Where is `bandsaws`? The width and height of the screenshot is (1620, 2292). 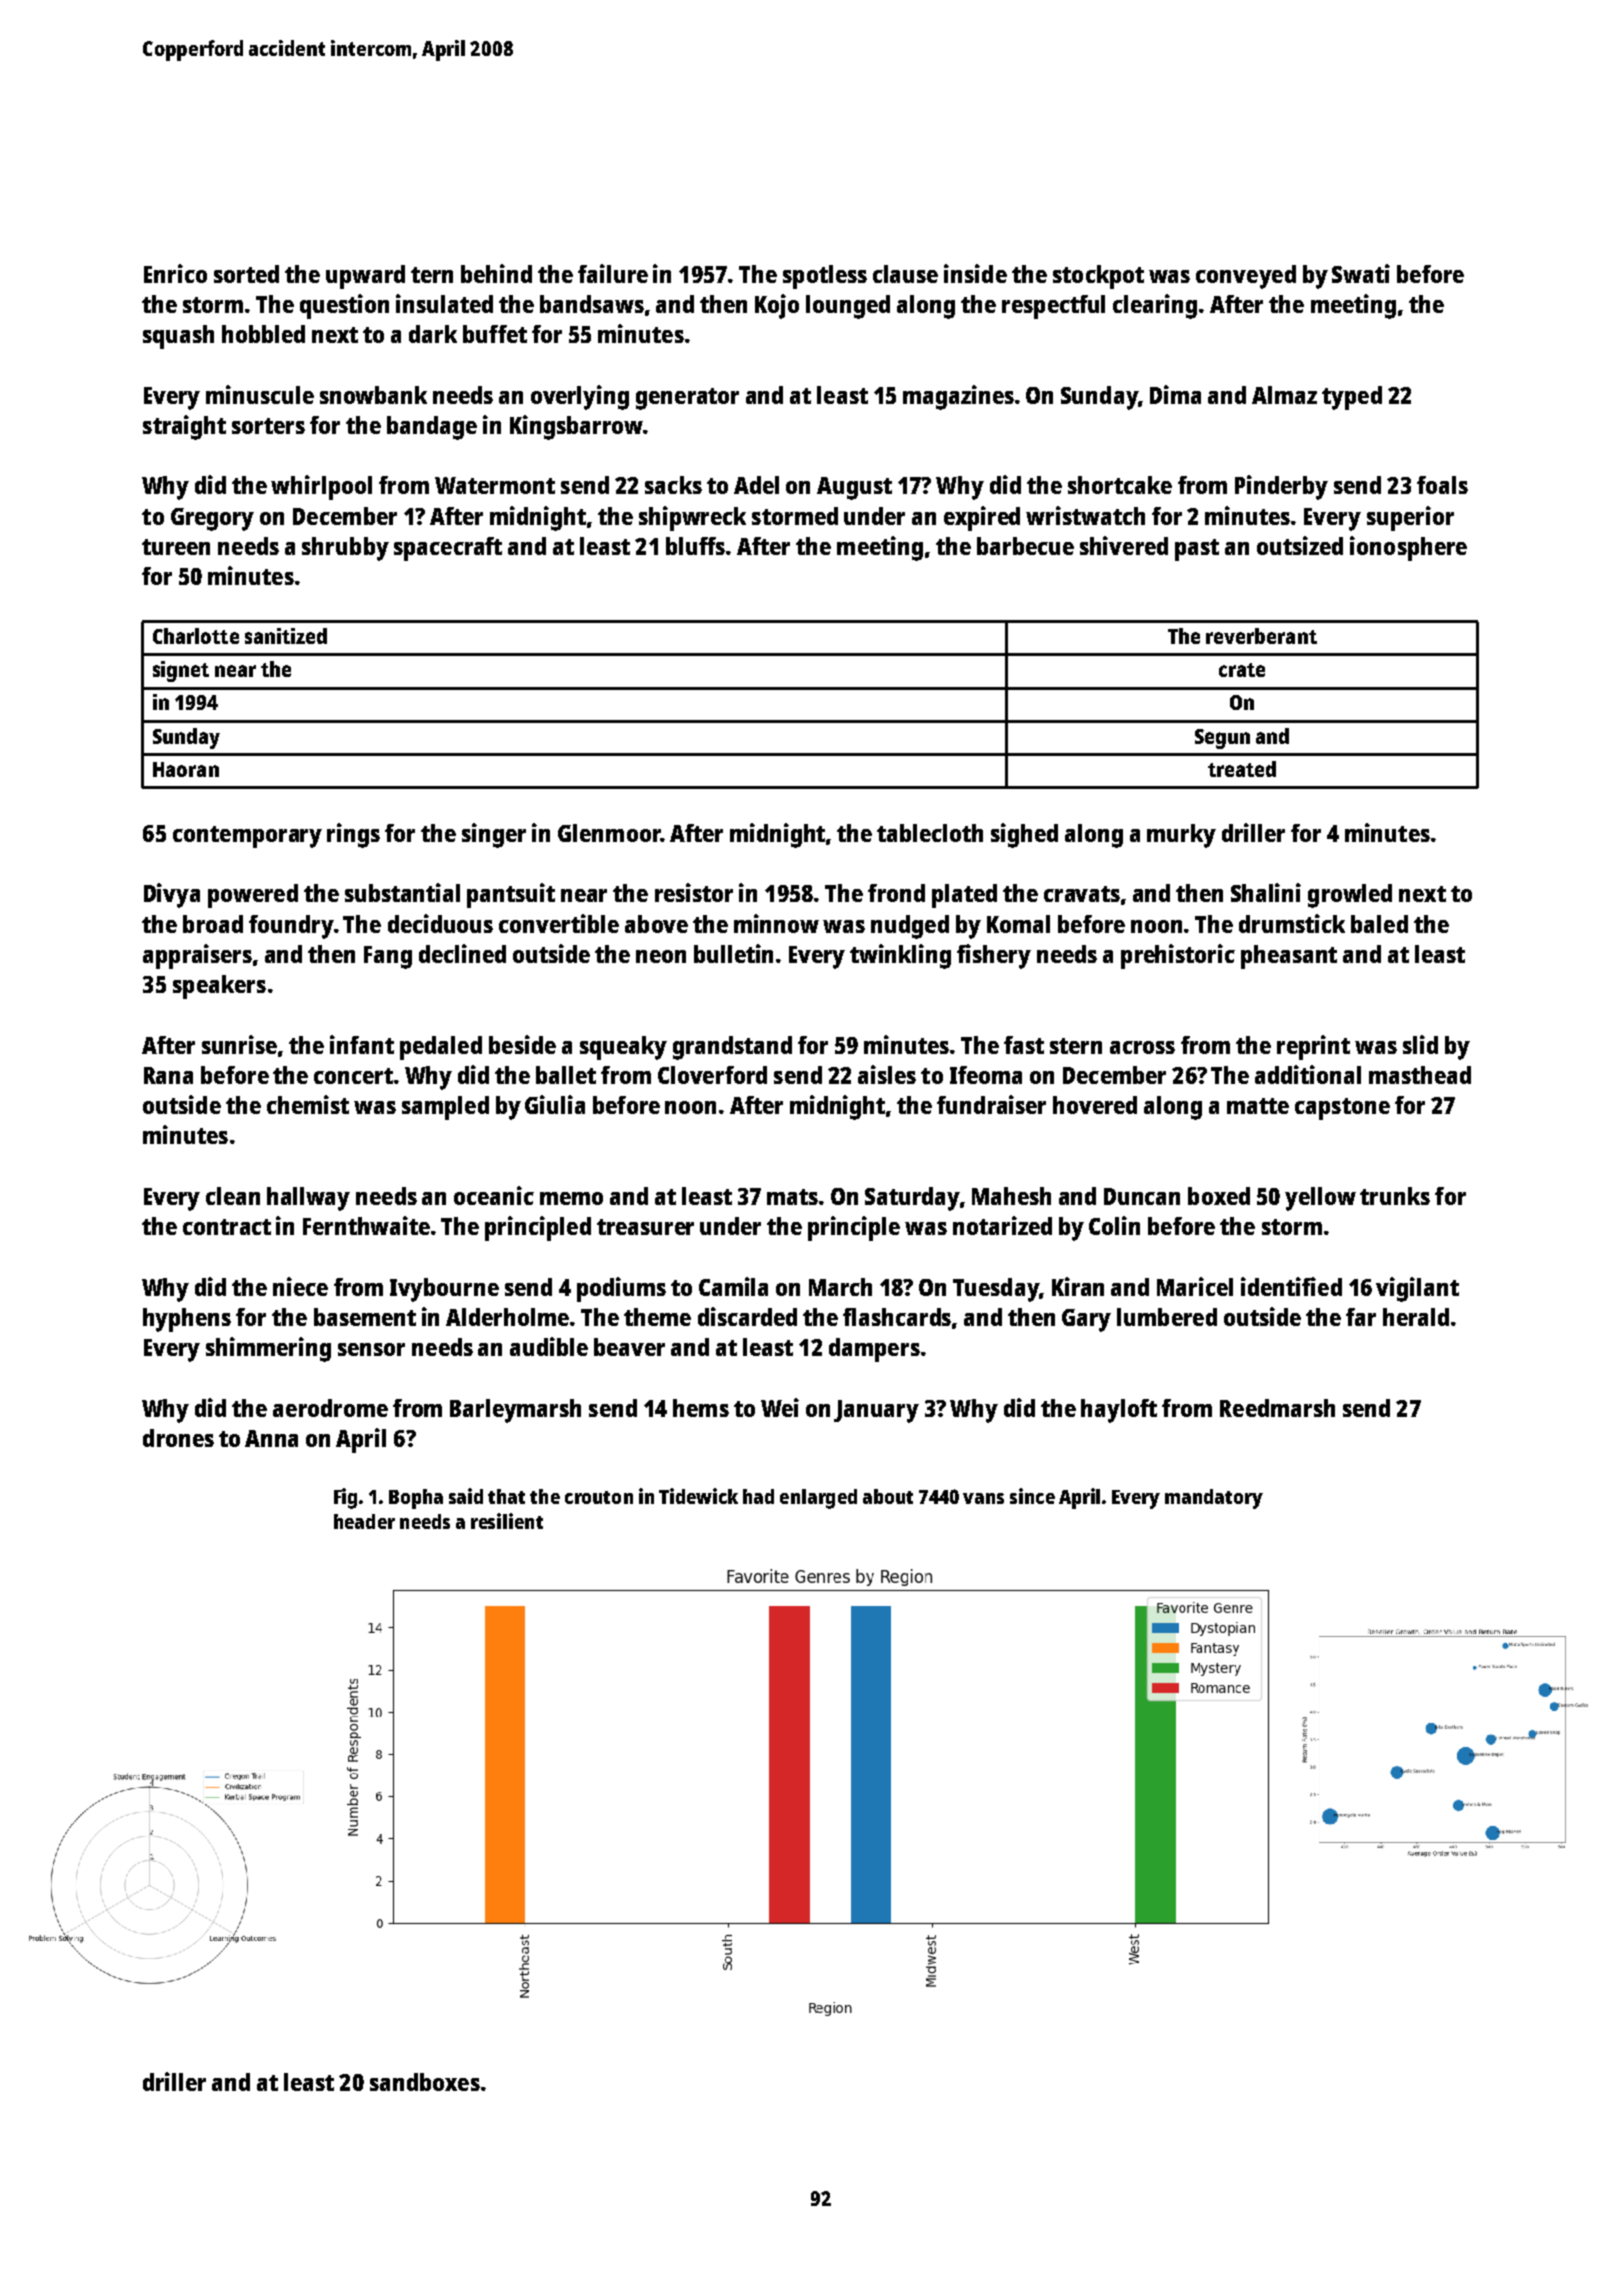 bandsaws is located at coordinates (592, 304).
